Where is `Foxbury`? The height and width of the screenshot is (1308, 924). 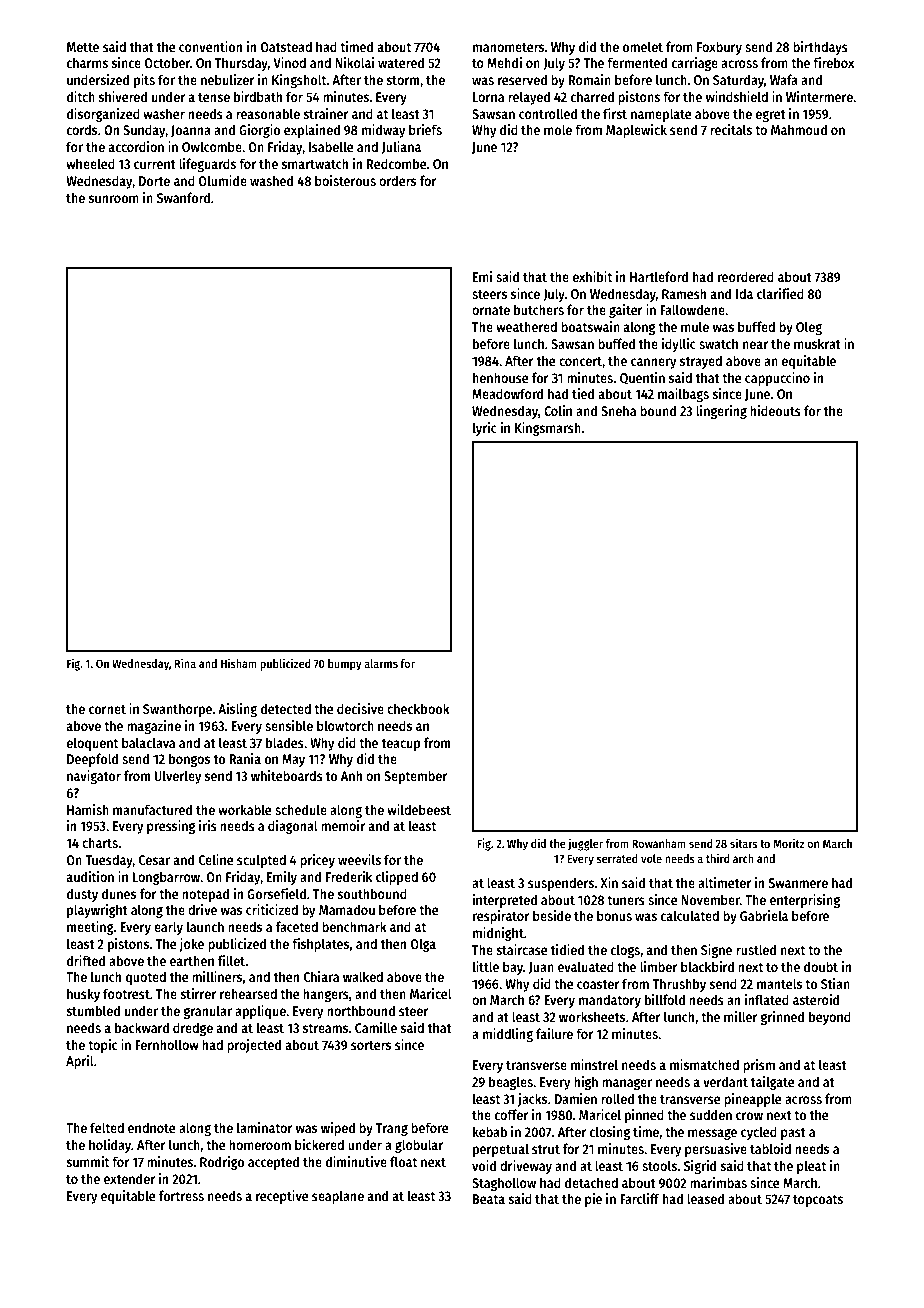 Foxbury is located at coordinates (719, 48).
